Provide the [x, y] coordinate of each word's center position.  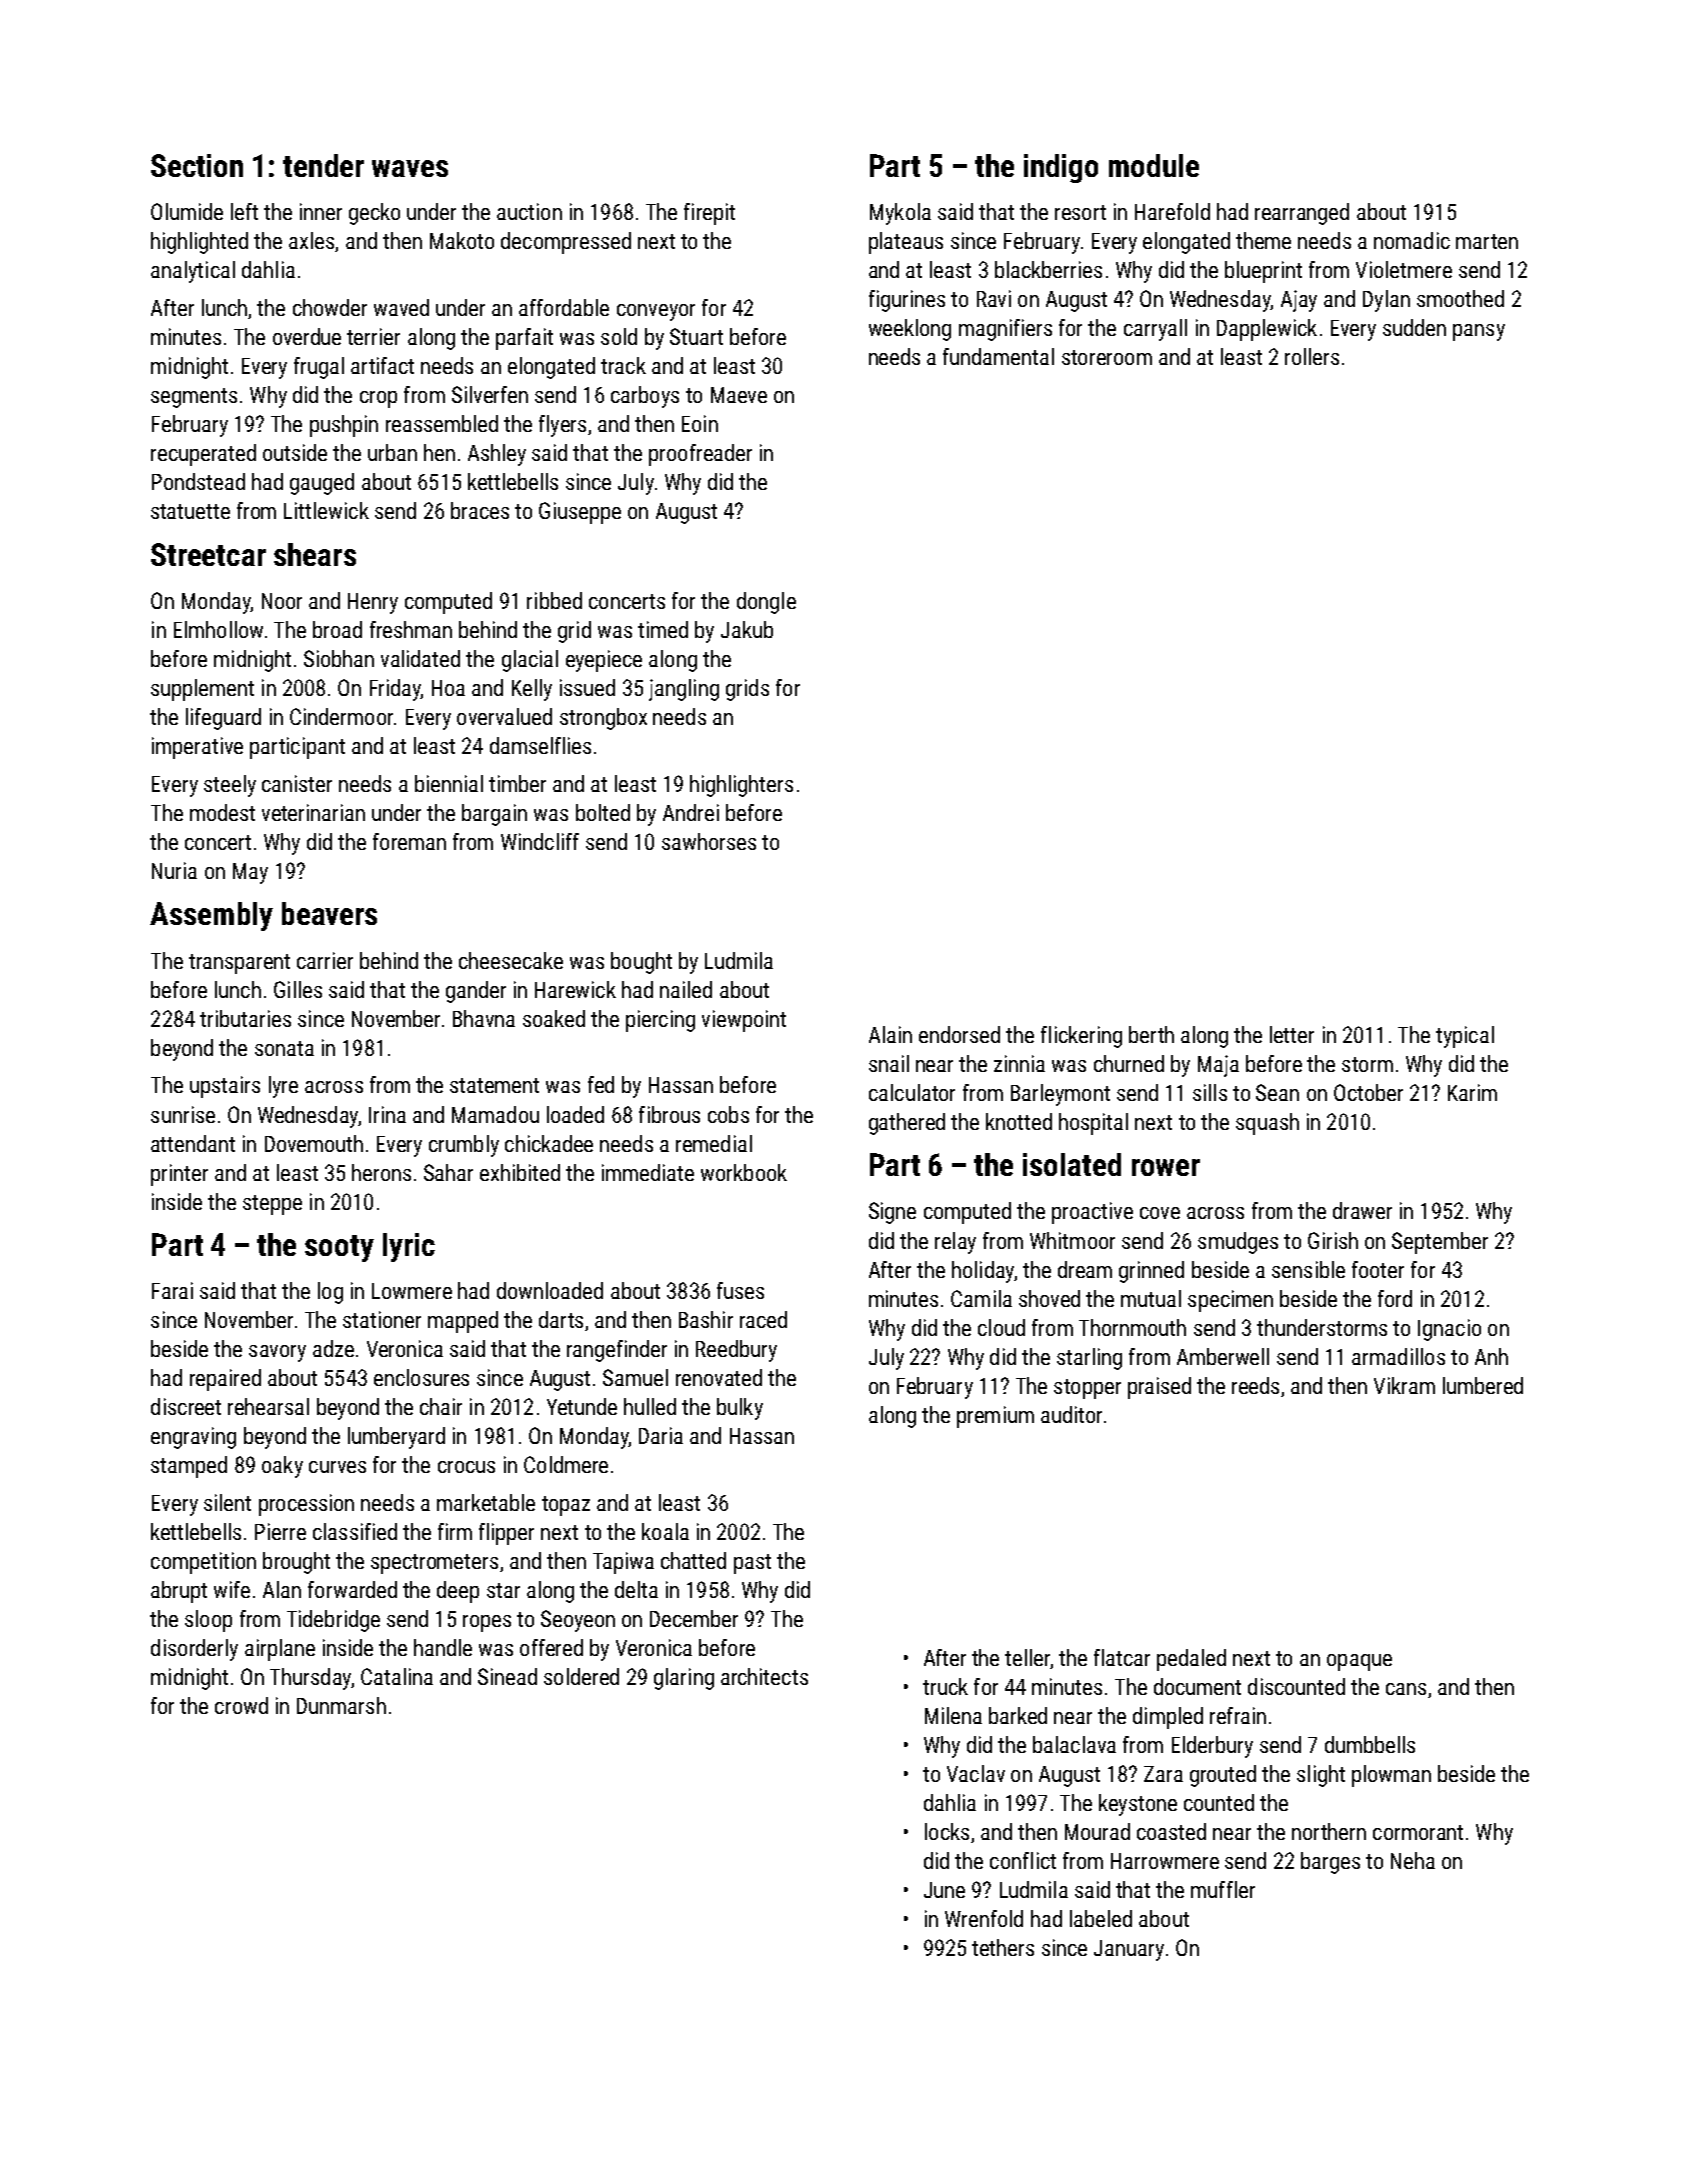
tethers [1003, 1947]
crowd [241, 1705]
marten [1487, 241]
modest [222, 812]
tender [323, 165]
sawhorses [709, 841]
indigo [1061, 168]
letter [1292, 1034]
